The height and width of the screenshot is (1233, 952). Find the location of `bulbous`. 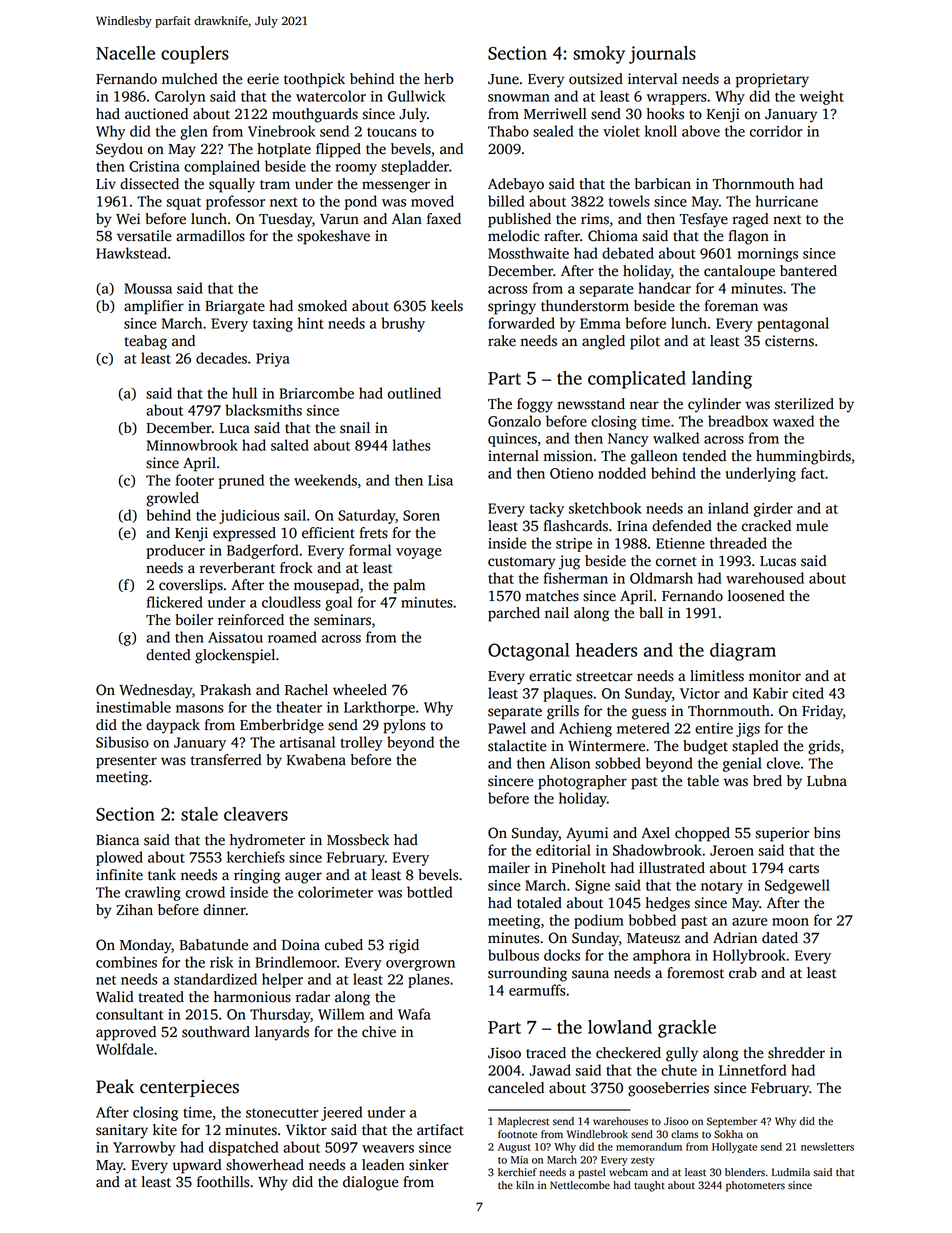

bulbous is located at coordinates (513, 955).
